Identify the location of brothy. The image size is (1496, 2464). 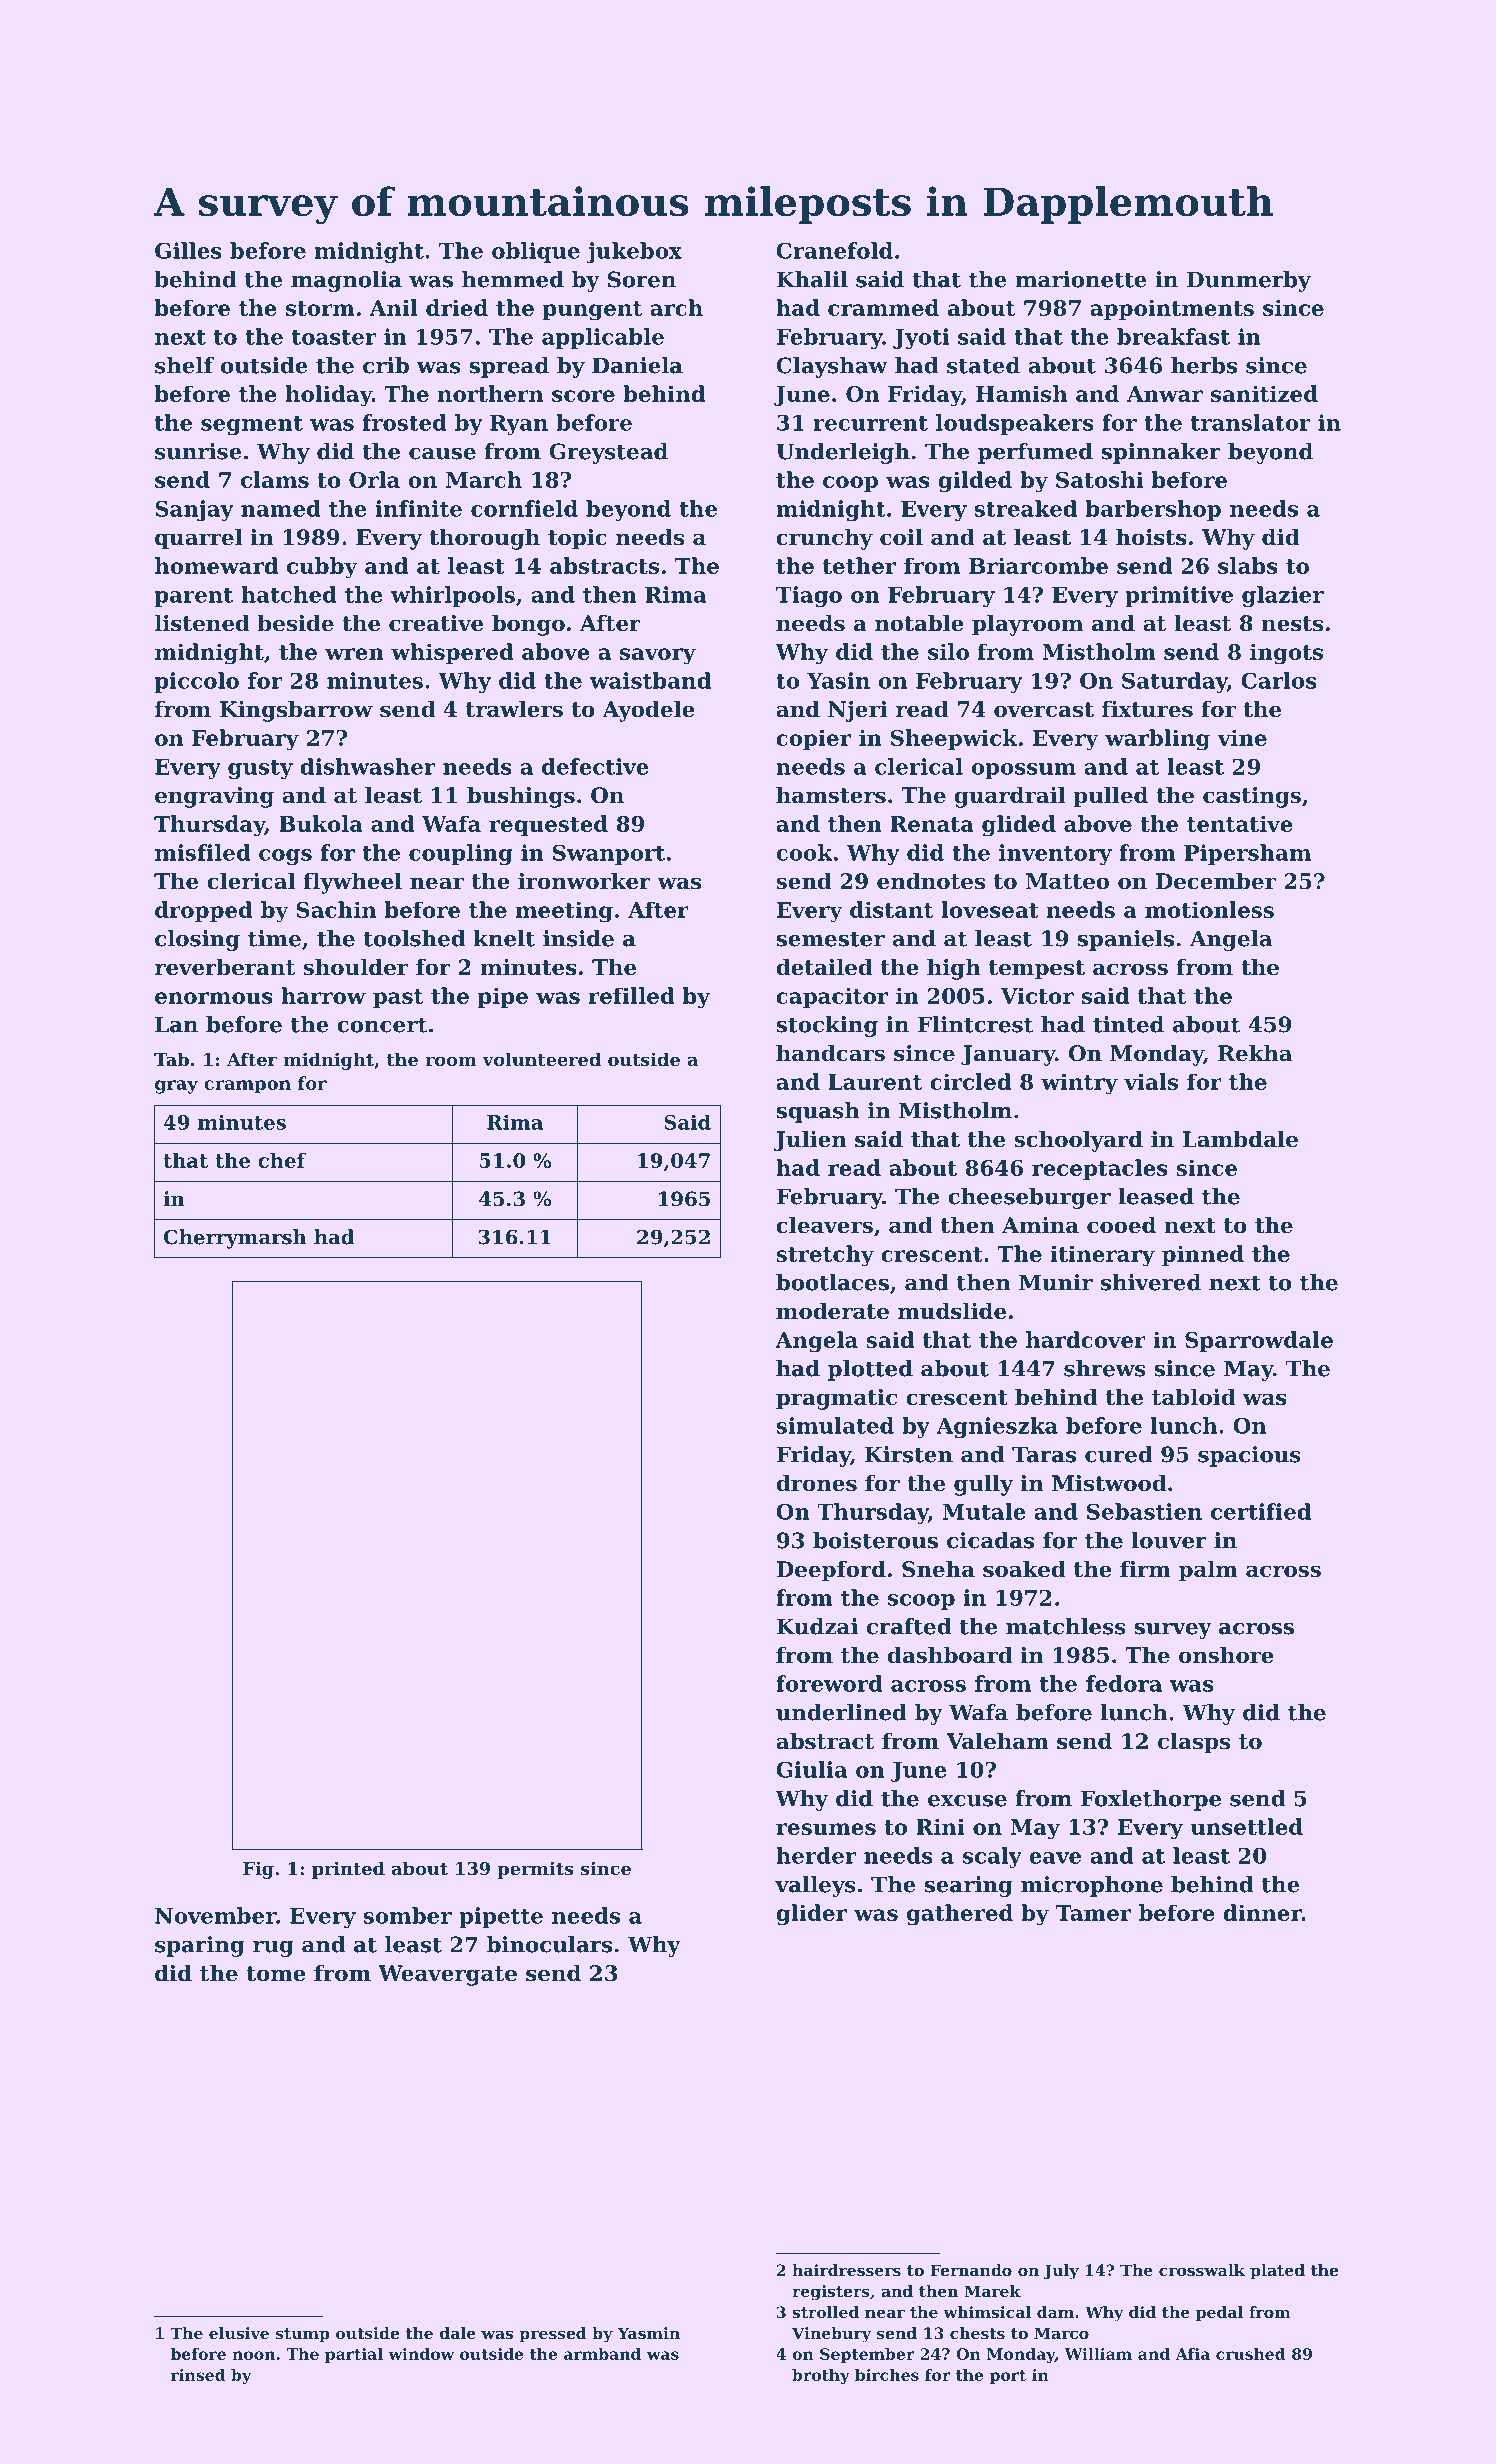
(821, 2376).
